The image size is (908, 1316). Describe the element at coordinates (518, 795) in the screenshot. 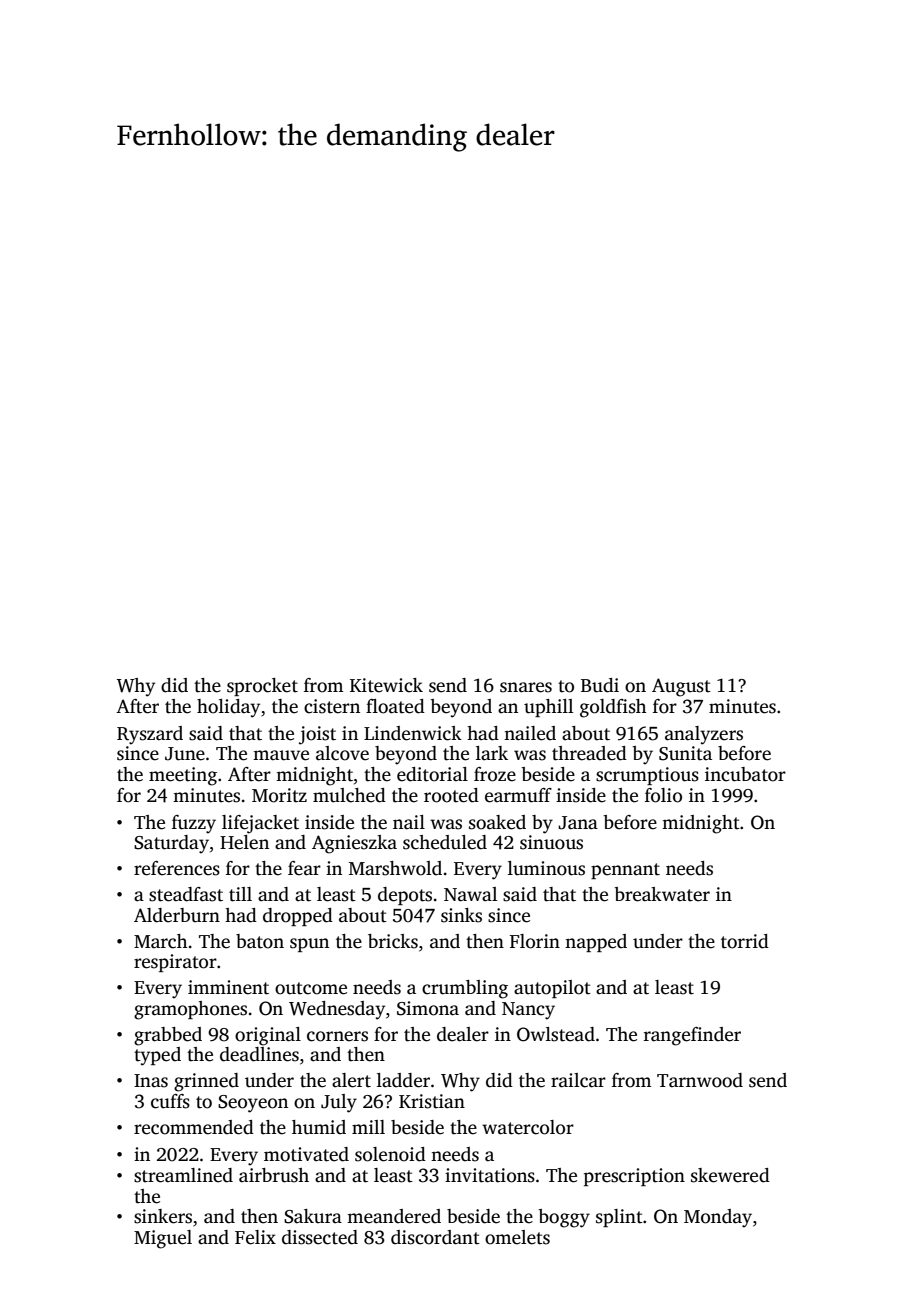

I see `earmuff` at that location.
